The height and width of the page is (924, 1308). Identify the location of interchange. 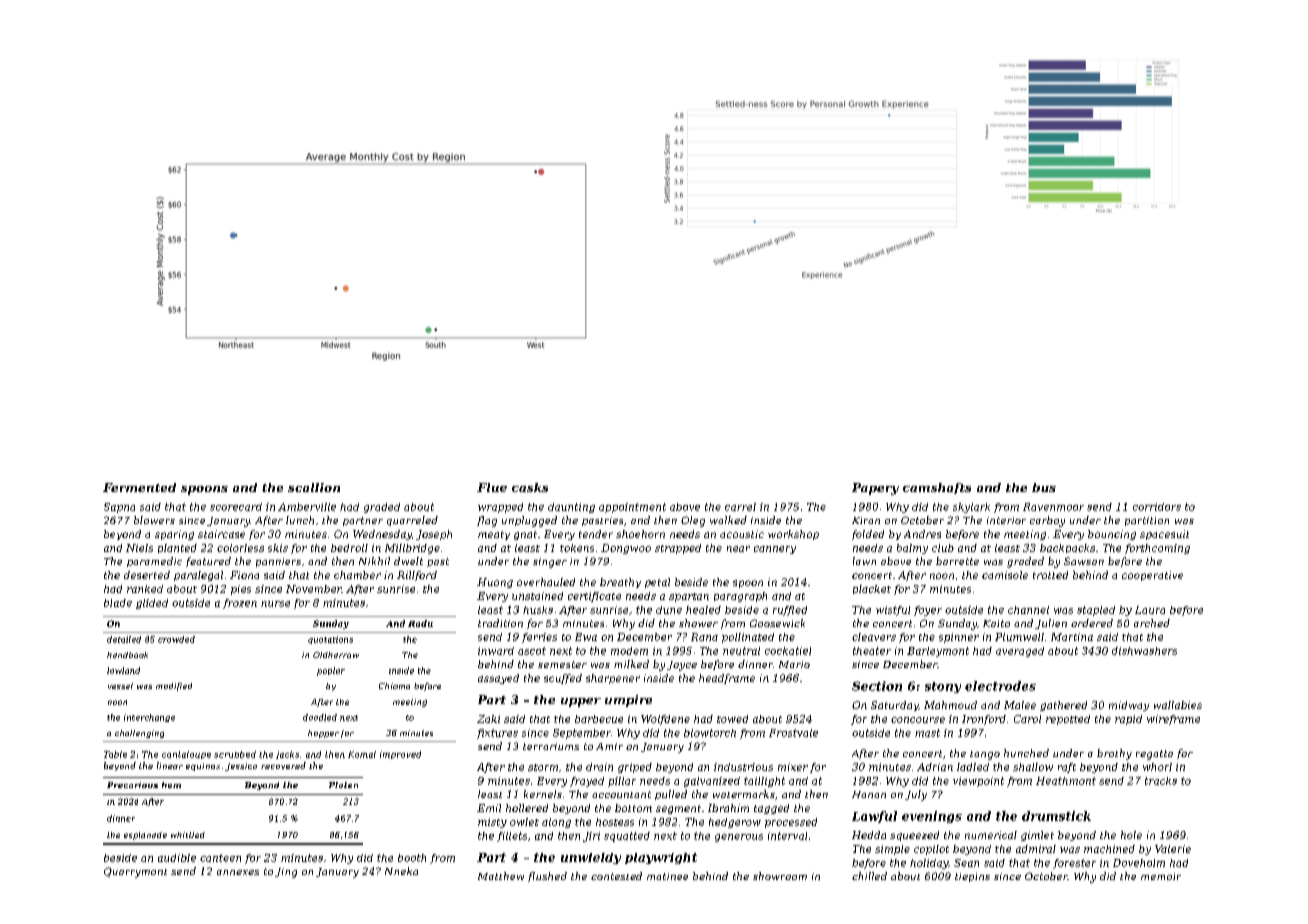
(149, 718).
